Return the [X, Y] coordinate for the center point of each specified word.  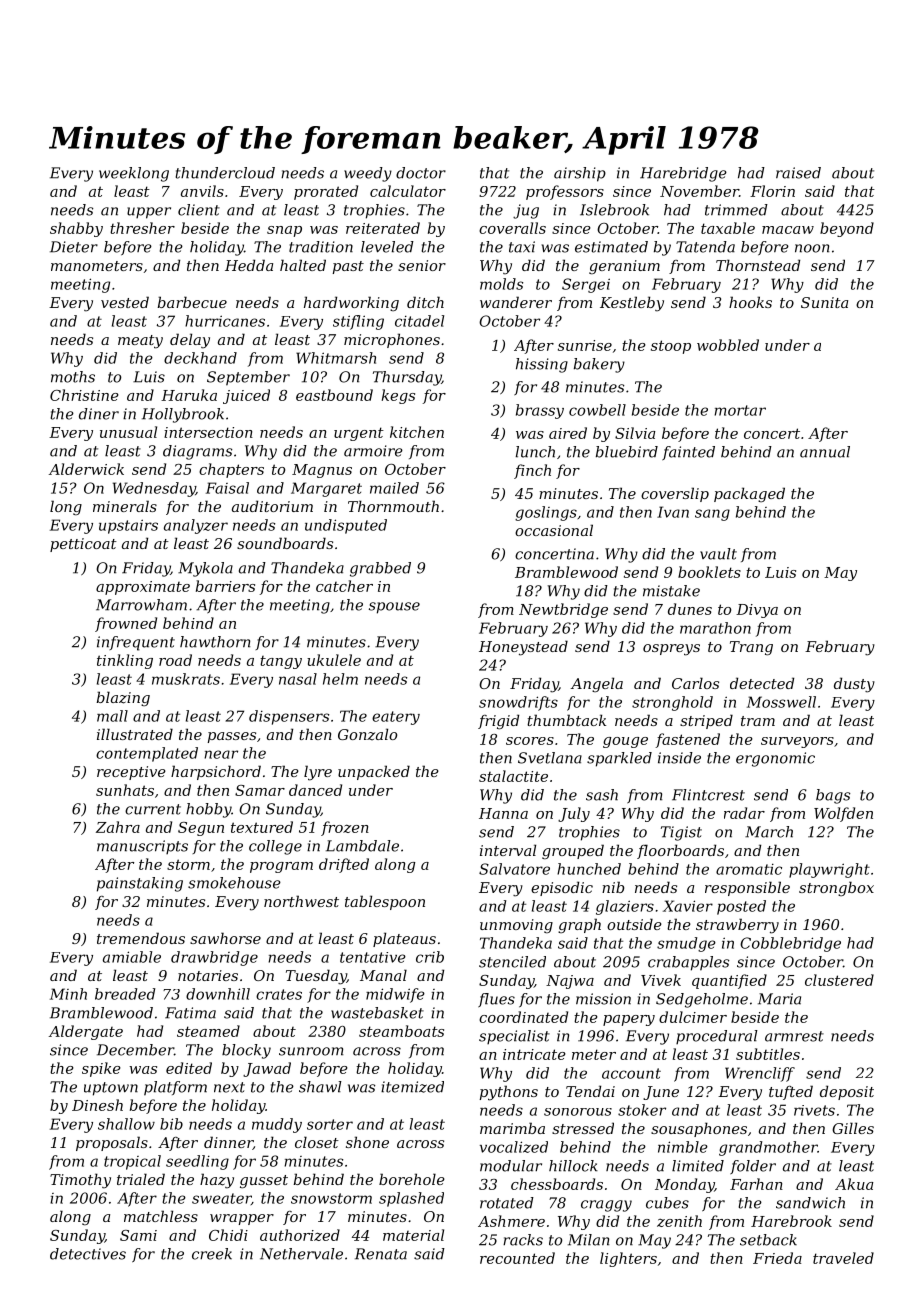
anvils [202, 191]
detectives [88, 1254]
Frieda [777, 1258]
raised [798, 173]
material [413, 1235]
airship [580, 174]
